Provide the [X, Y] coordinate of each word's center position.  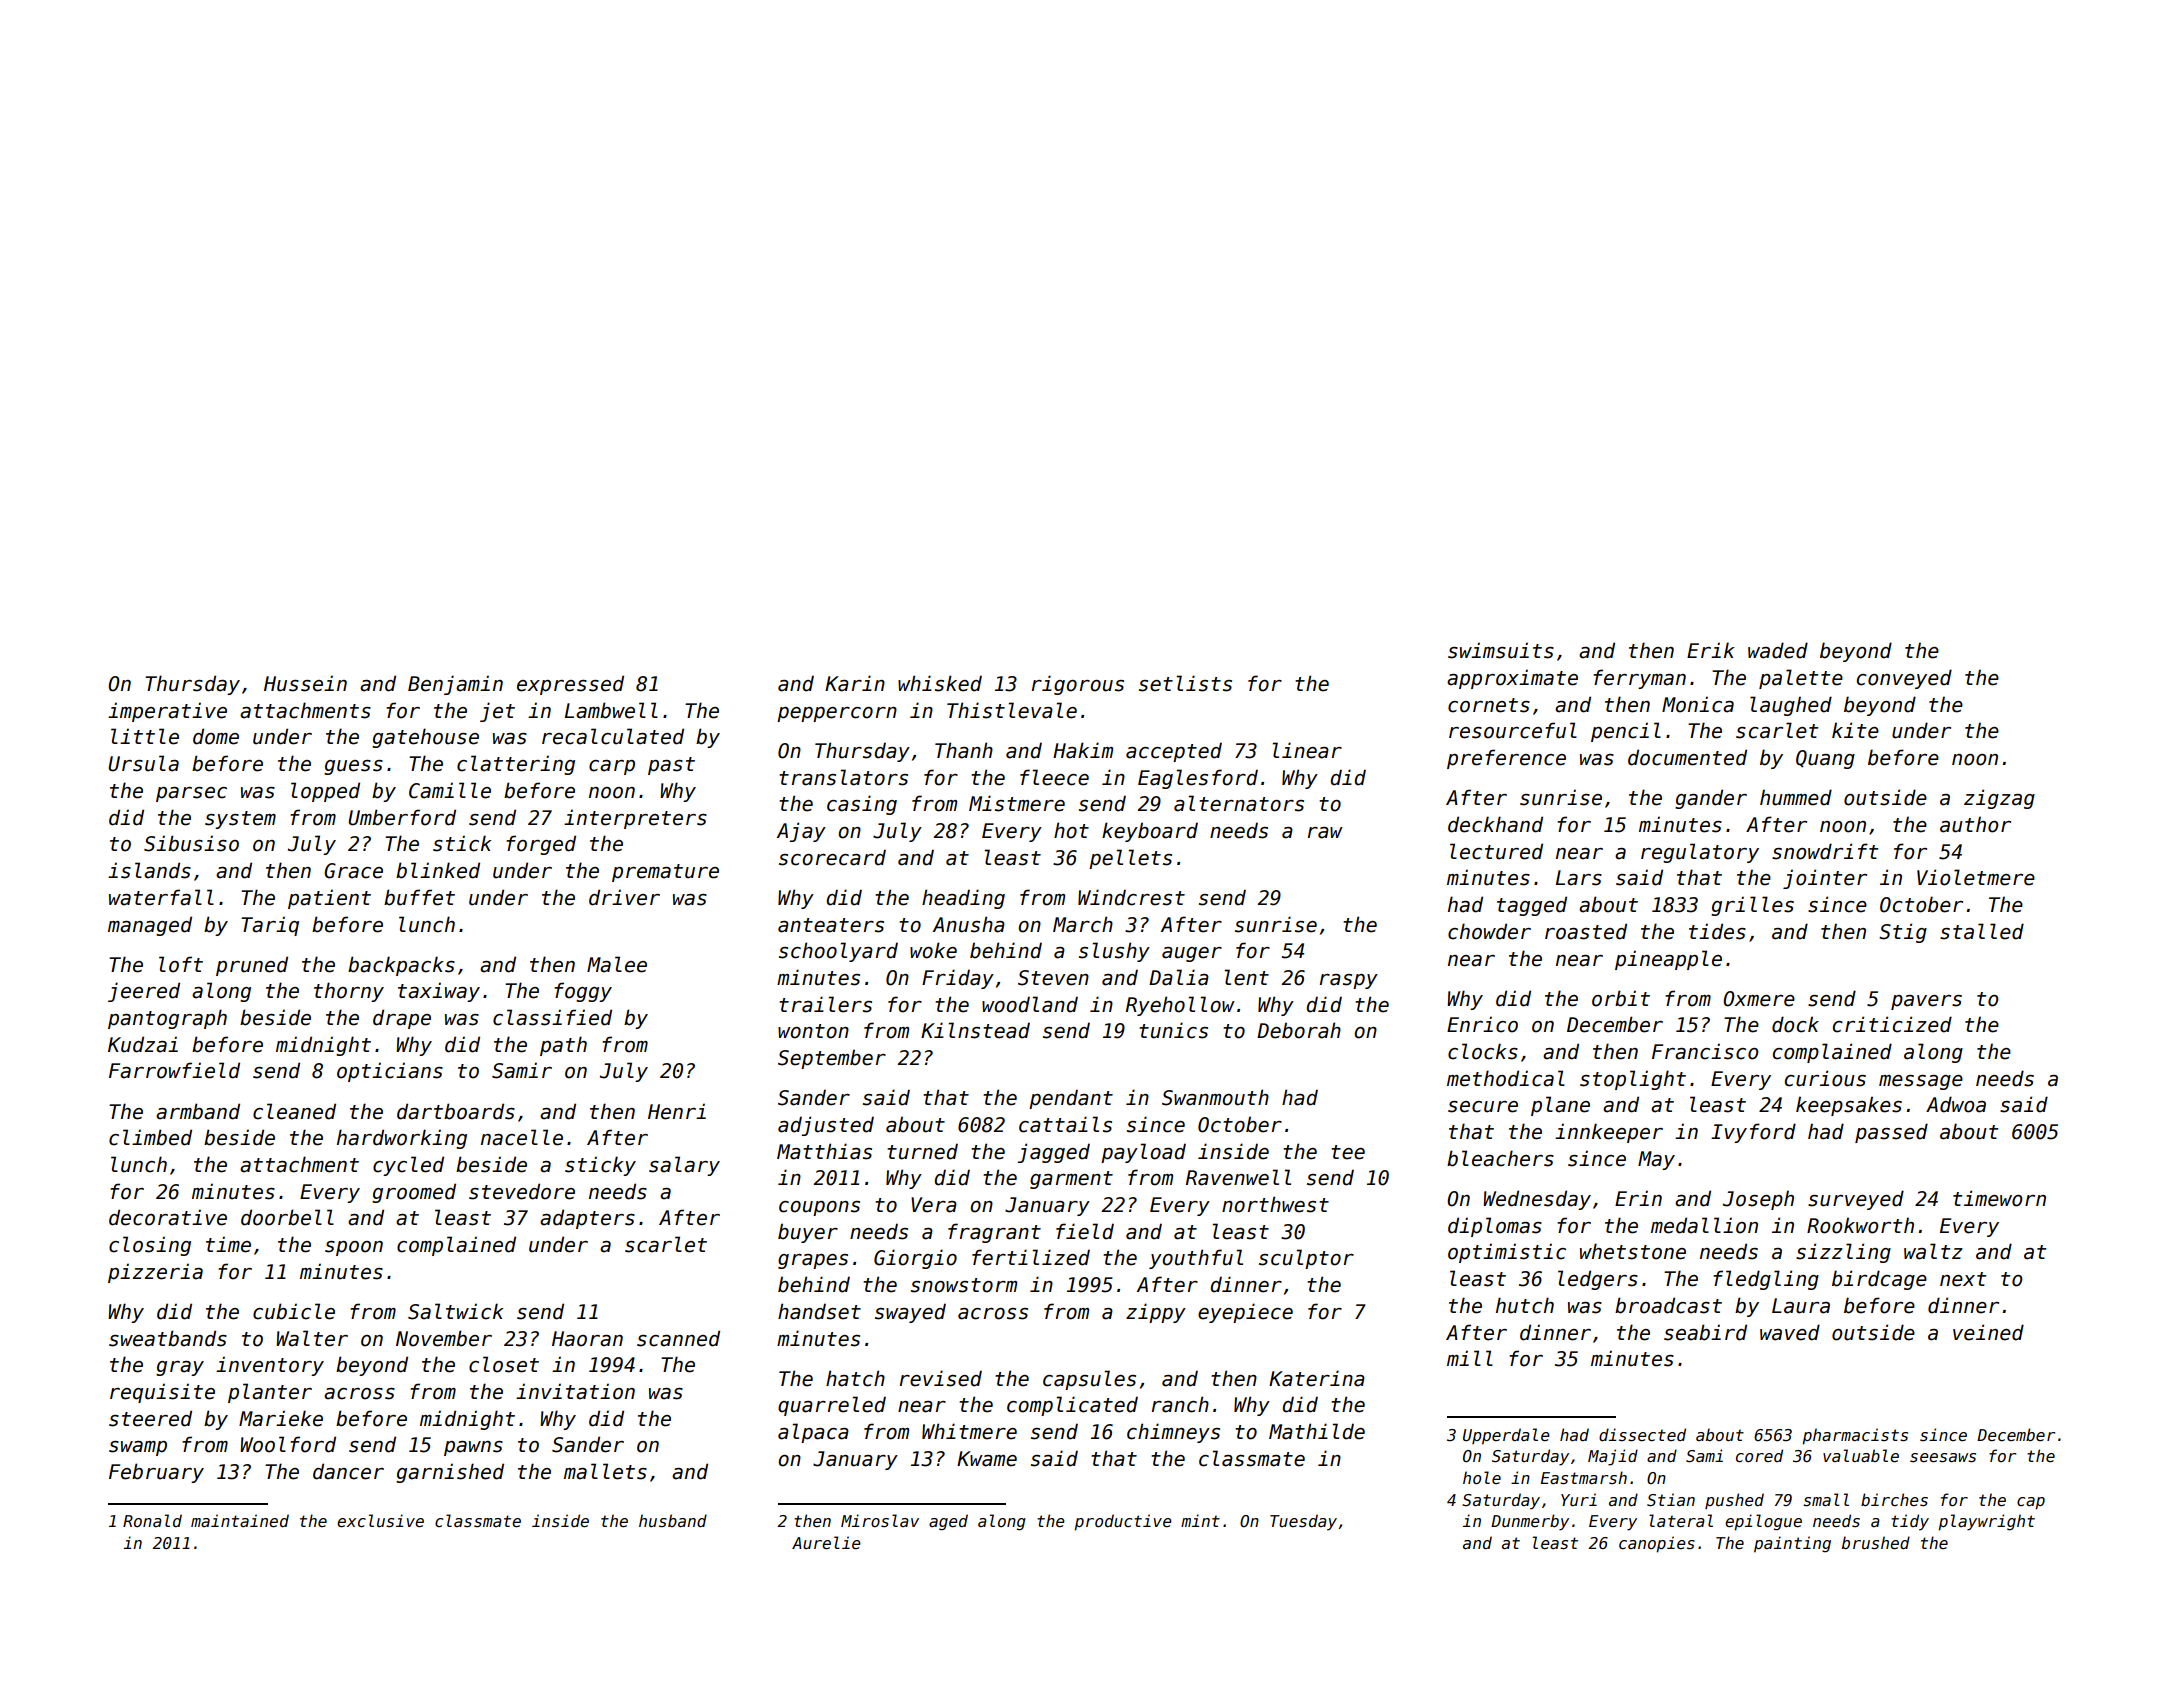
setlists [1185, 683]
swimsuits [1501, 650]
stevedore [522, 1191]
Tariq [270, 926]
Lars [1579, 878]
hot [1071, 830]
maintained [240, 1520]
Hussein [305, 683]
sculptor [1306, 1259]
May [1656, 1160]
